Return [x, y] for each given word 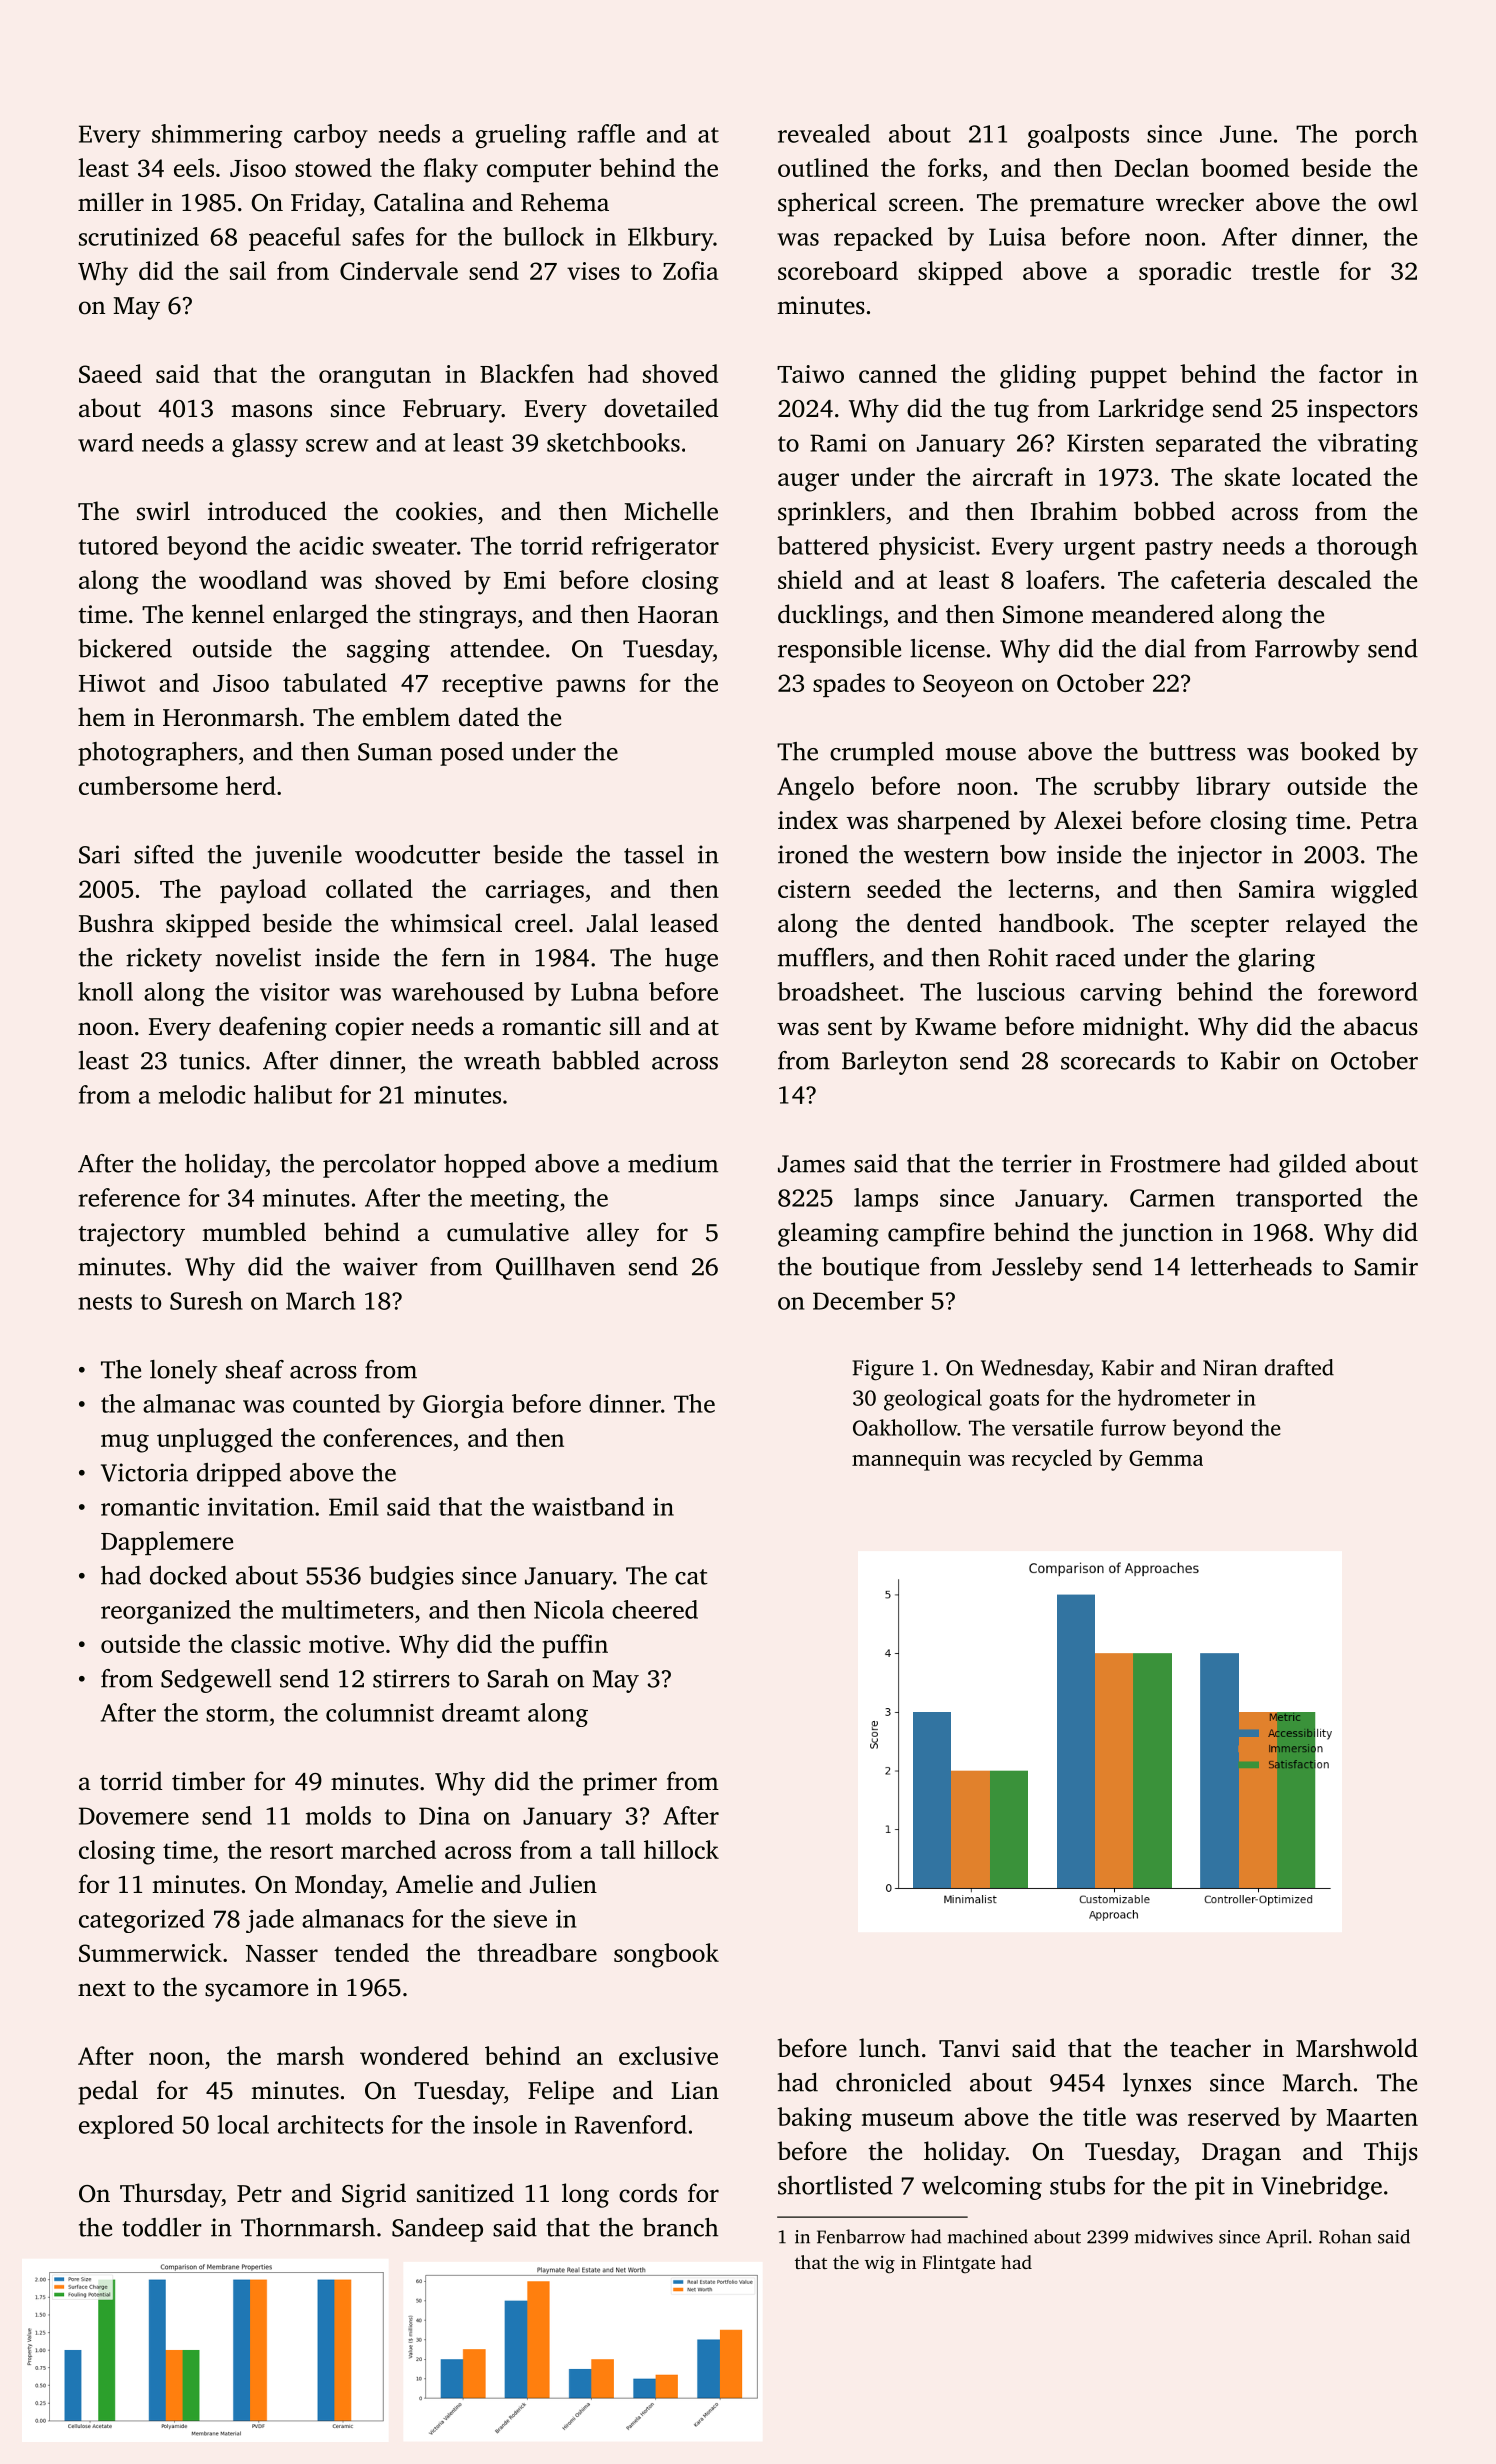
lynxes [1157, 2085]
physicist [927, 548]
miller [111, 202]
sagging [388, 651]
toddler [162, 2227]
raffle [606, 133]
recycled [1052, 1460]
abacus [1381, 1026]
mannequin [906, 1460]
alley [613, 1234]
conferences [387, 1437]
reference [129, 1197]
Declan [1152, 167]
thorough [1367, 548]
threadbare [537, 1952]
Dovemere [134, 1816]
